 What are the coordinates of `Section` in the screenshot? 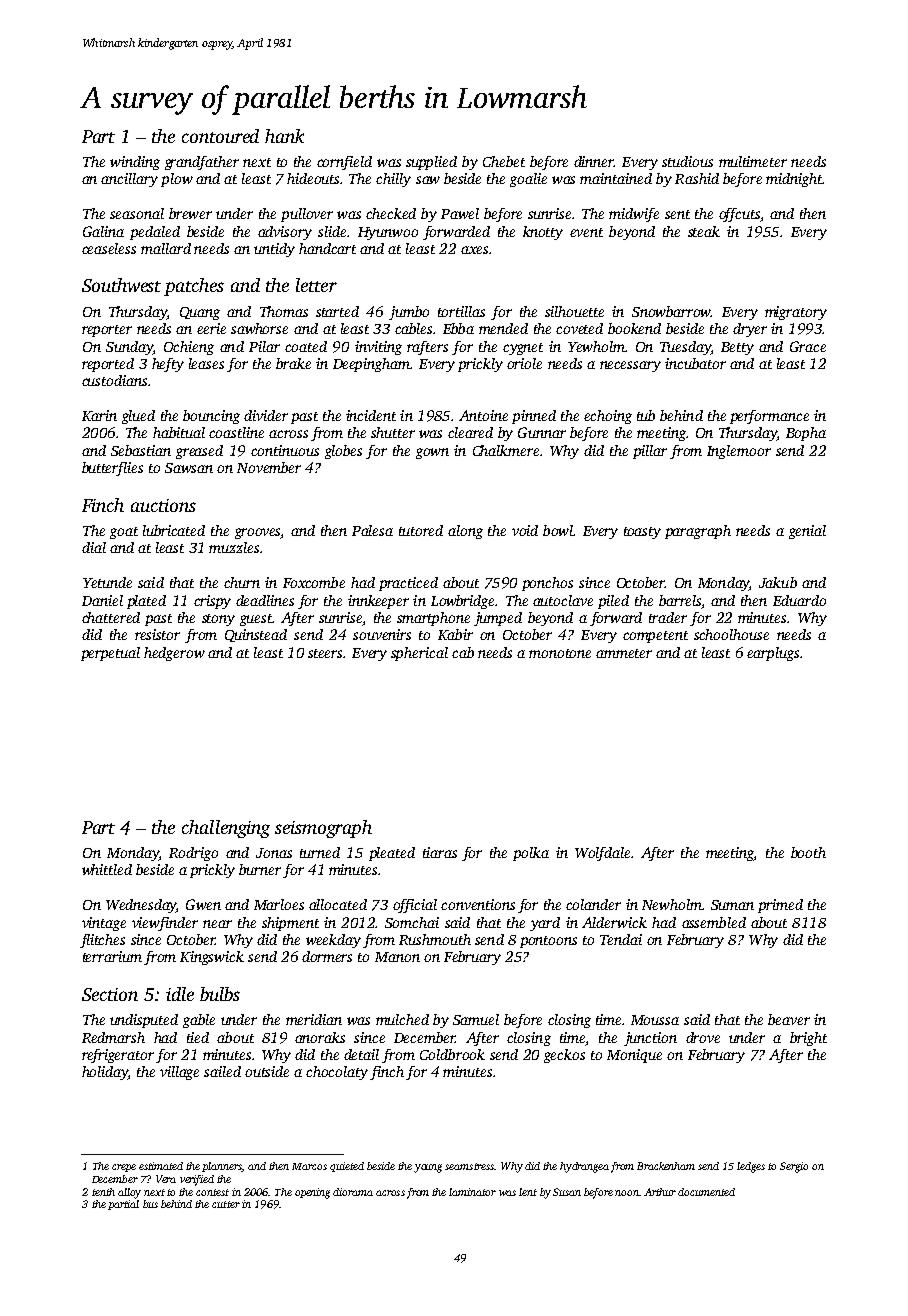 It's located at (110, 994).
